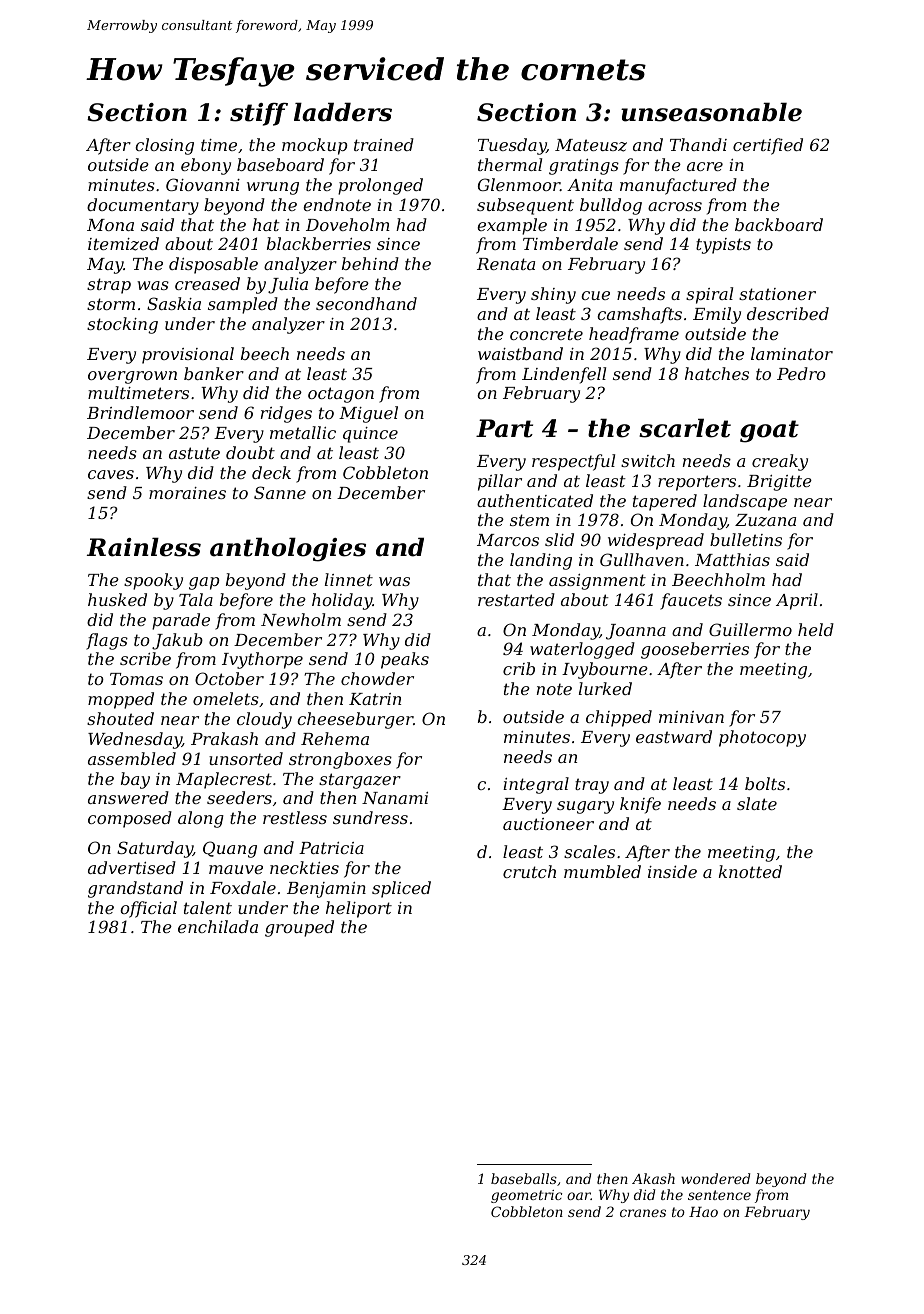 The width and height of the page is (924, 1314). Describe the element at coordinates (526, 1196) in the page. I see `geometric` at that location.
